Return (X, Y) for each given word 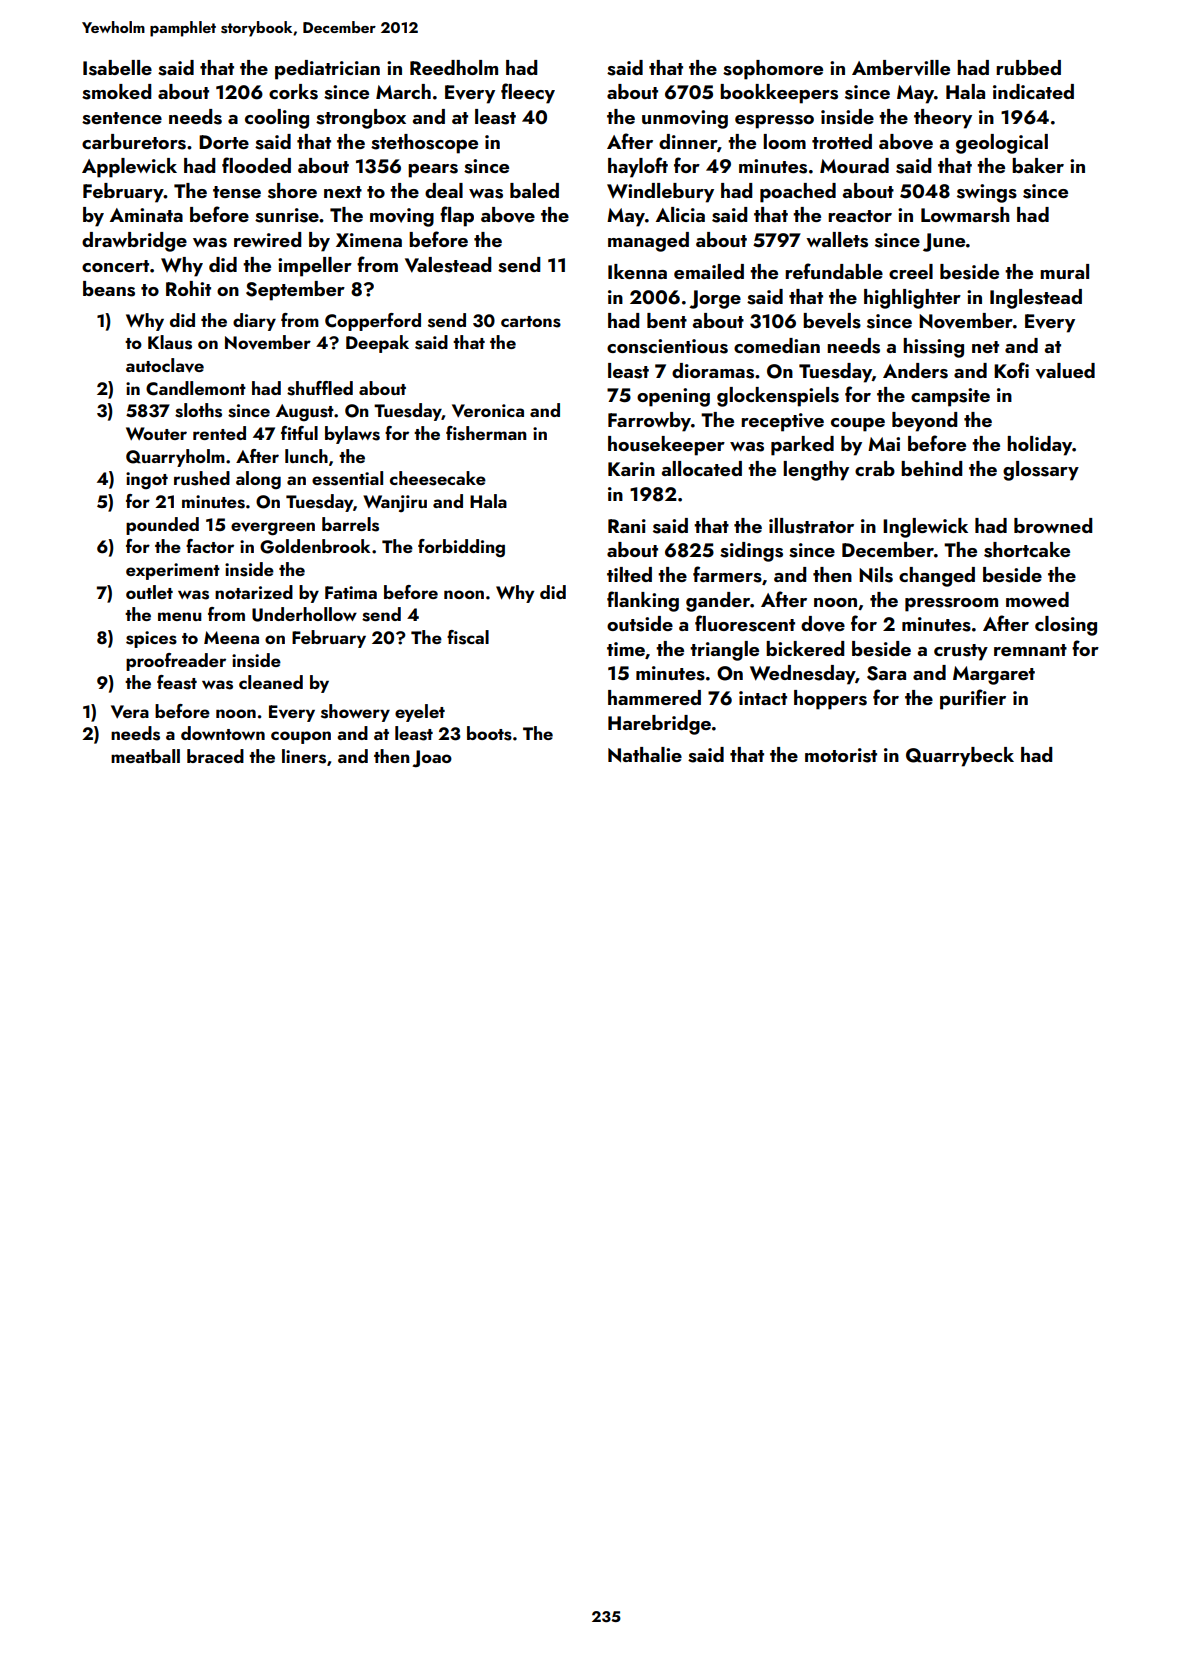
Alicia (680, 214)
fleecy (528, 93)
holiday (1039, 446)
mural (1064, 271)
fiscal (468, 637)
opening (673, 397)
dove (823, 624)
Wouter (156, 433)
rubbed (1028, 67)
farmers (727, 574)
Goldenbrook (315, 546)
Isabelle (117, 68)
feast (177, 682)
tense (237, 192)
